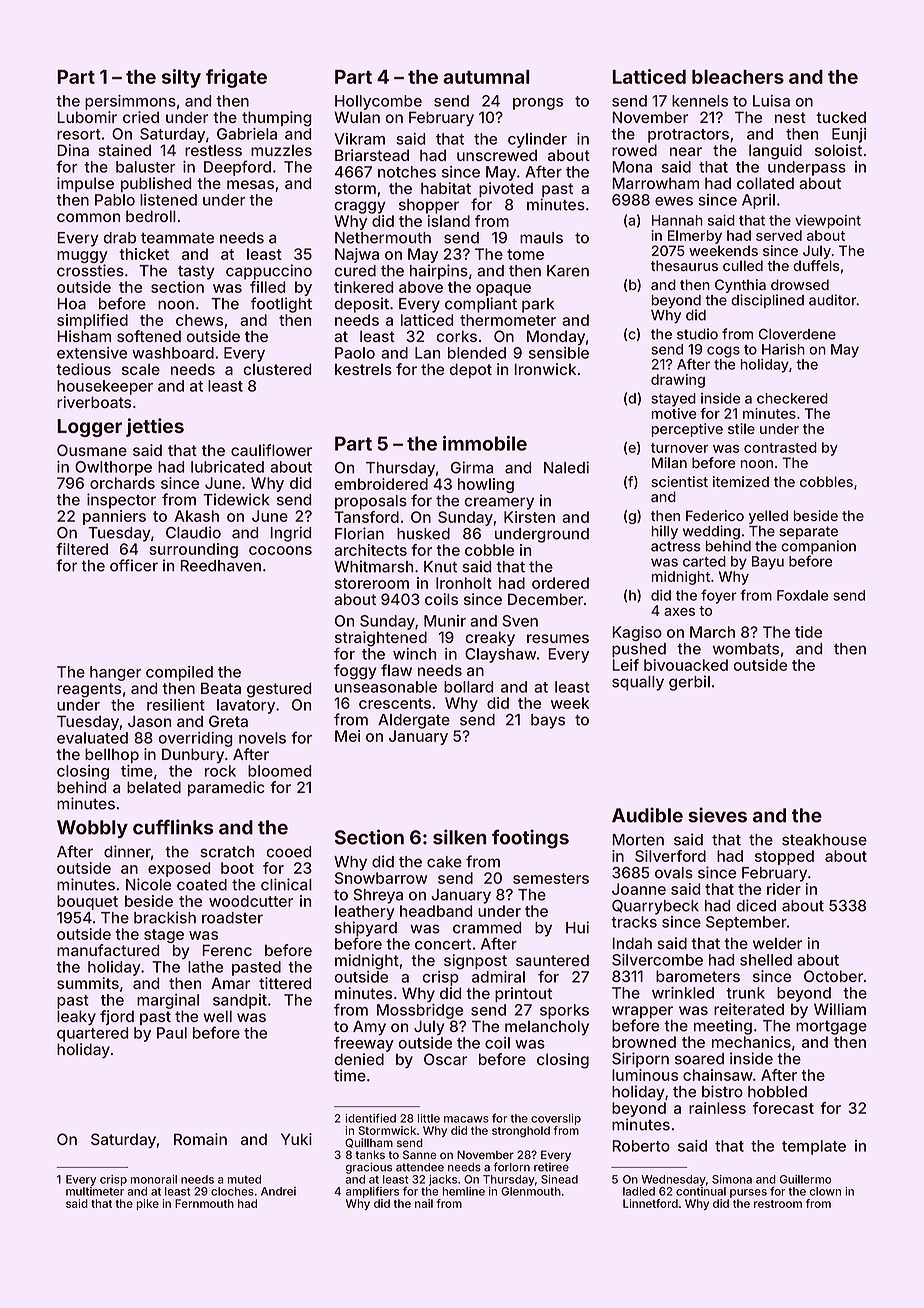 The width and height of the screenshot is (924, 1308). I want to click on compiled, so click(179, 673).
